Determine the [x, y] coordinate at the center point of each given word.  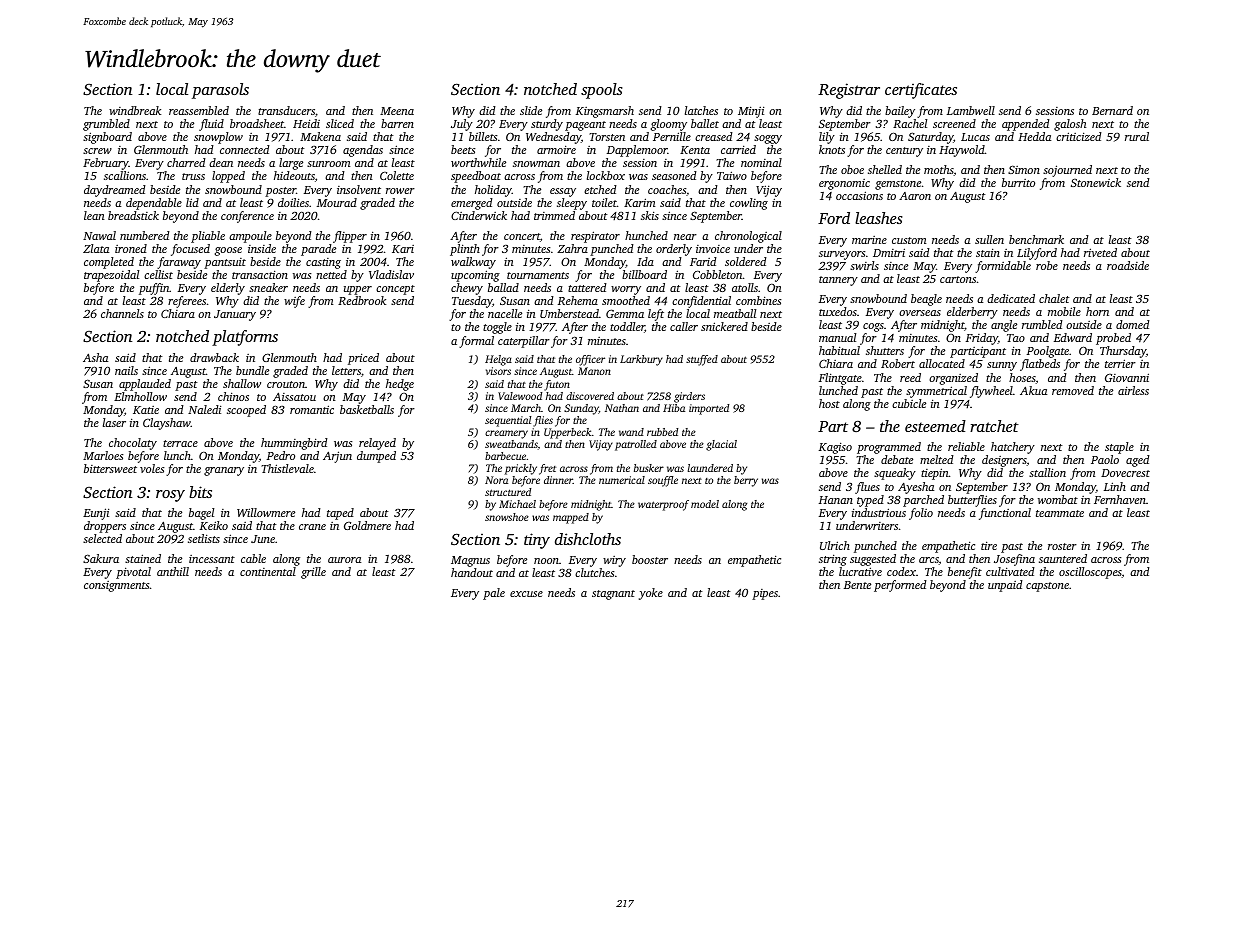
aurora [344, 560]
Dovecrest [1125, 473]
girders [689, 397]
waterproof [663, 505]
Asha [95, 357]
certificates [921, 91]
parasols [220, 91]
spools [602, 91]
